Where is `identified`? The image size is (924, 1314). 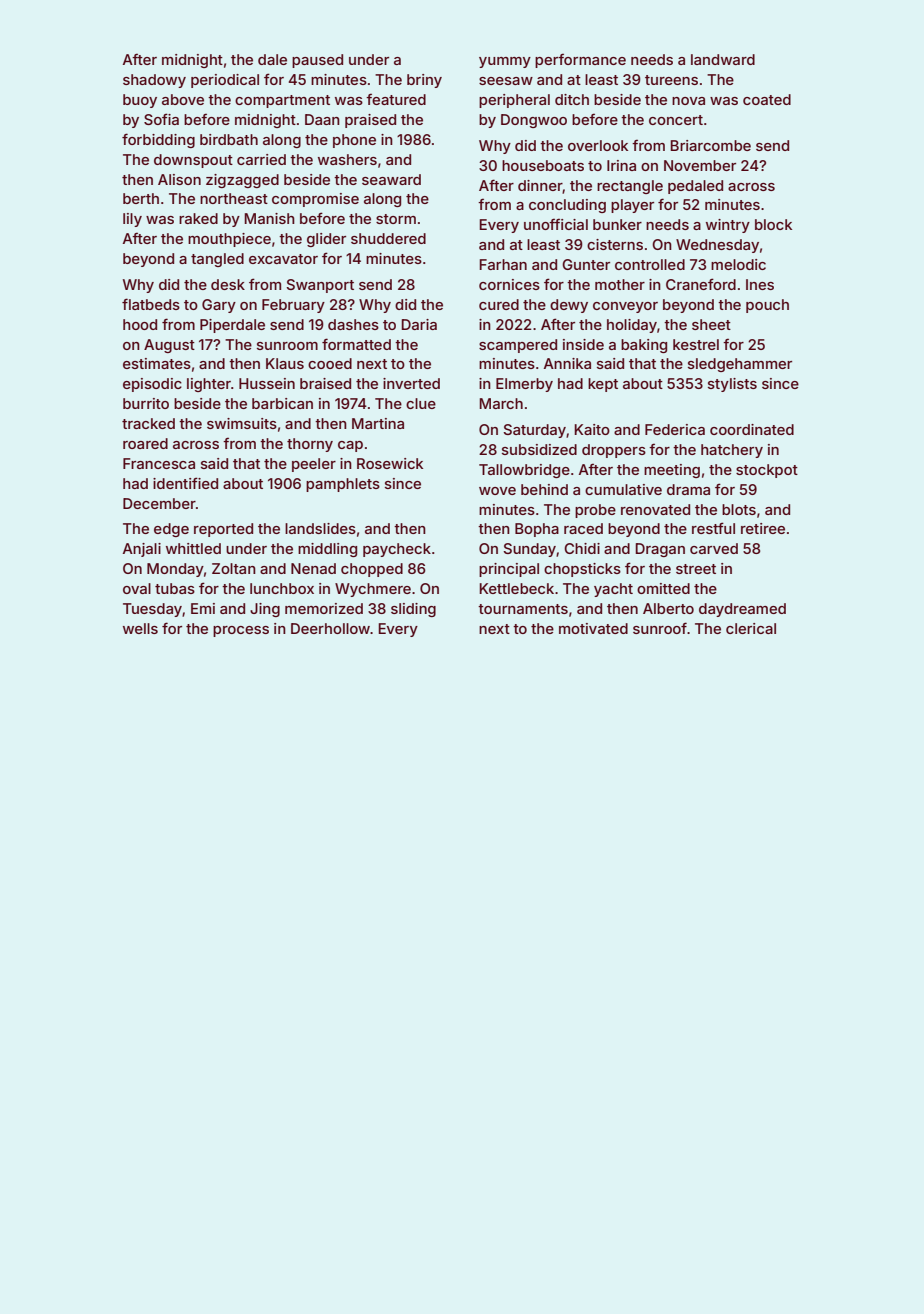 identified is located at coordinates (185, 483).
